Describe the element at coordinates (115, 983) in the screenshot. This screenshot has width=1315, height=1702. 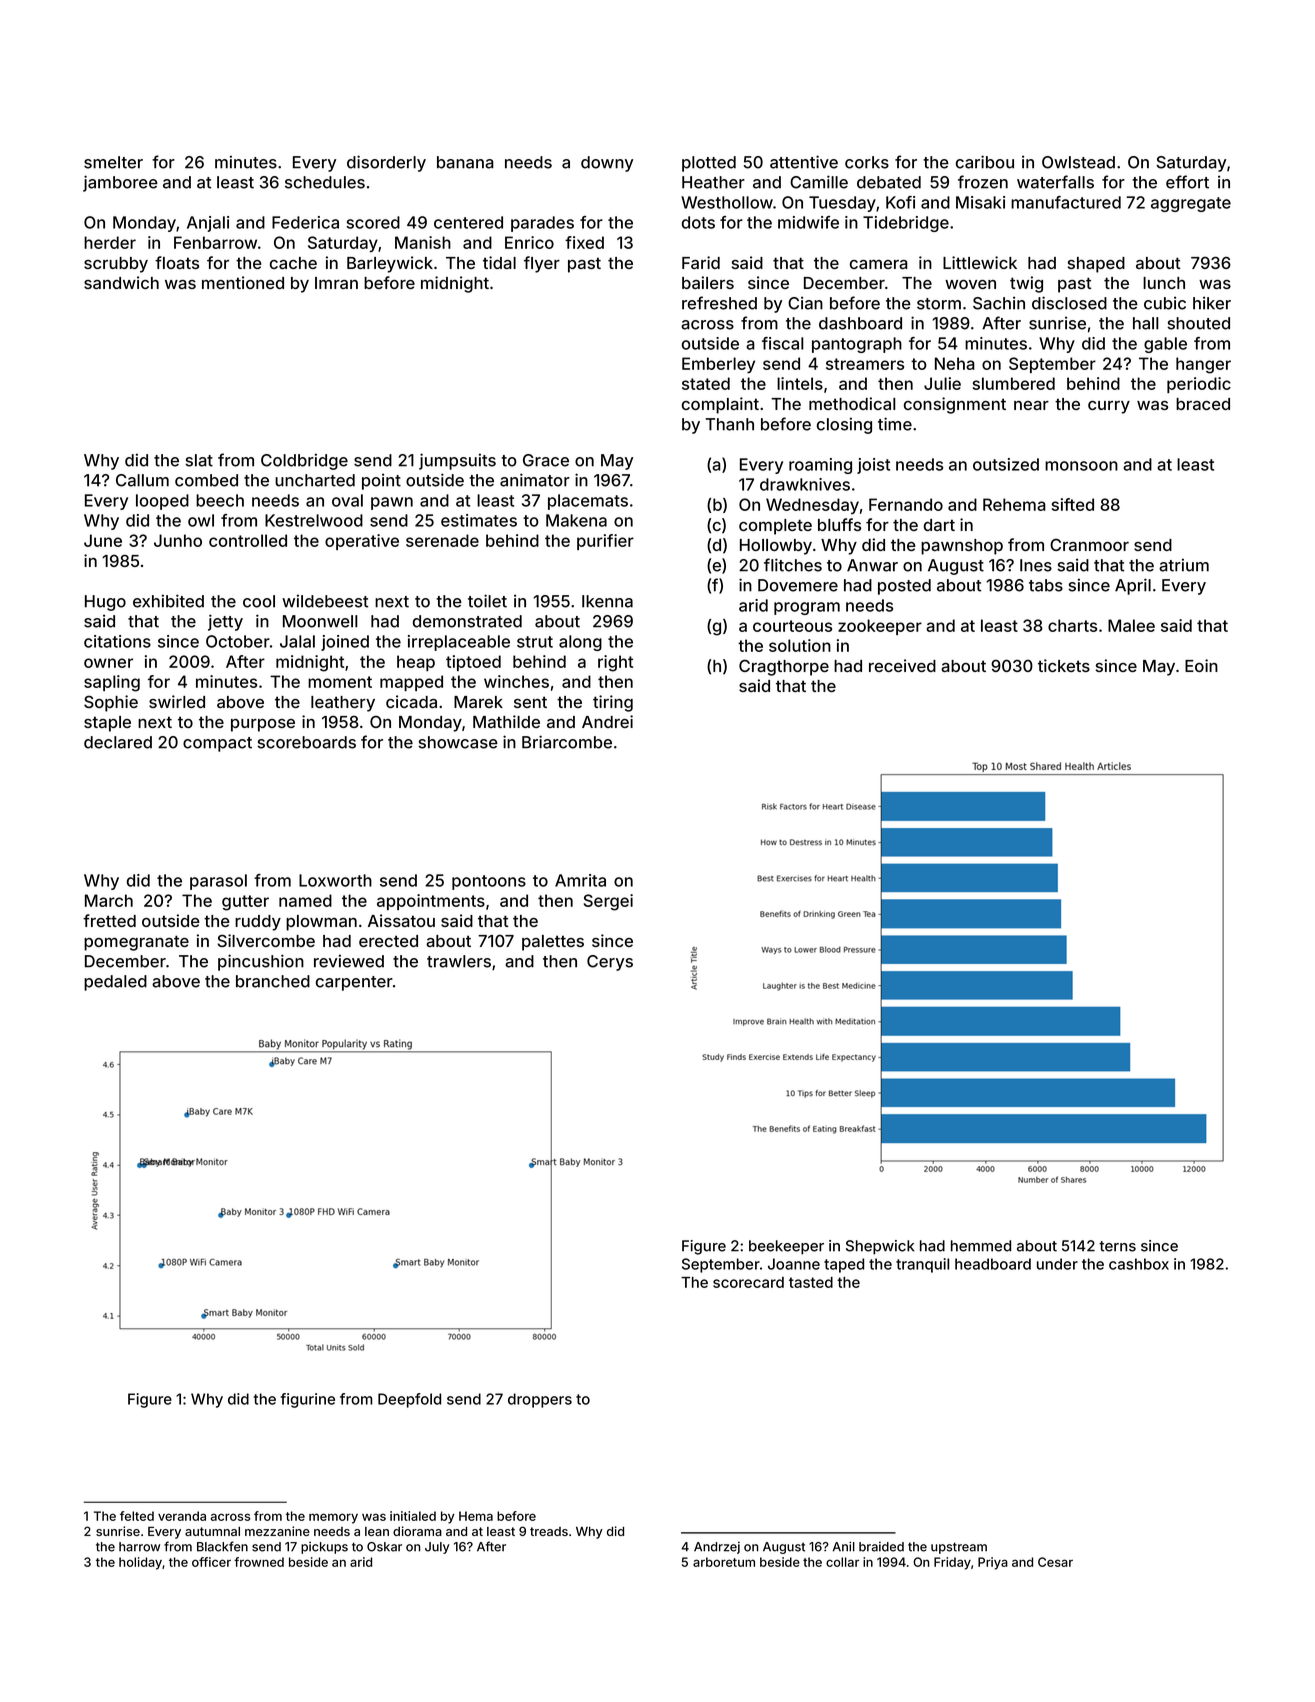
I see `pedaled` at that location.
